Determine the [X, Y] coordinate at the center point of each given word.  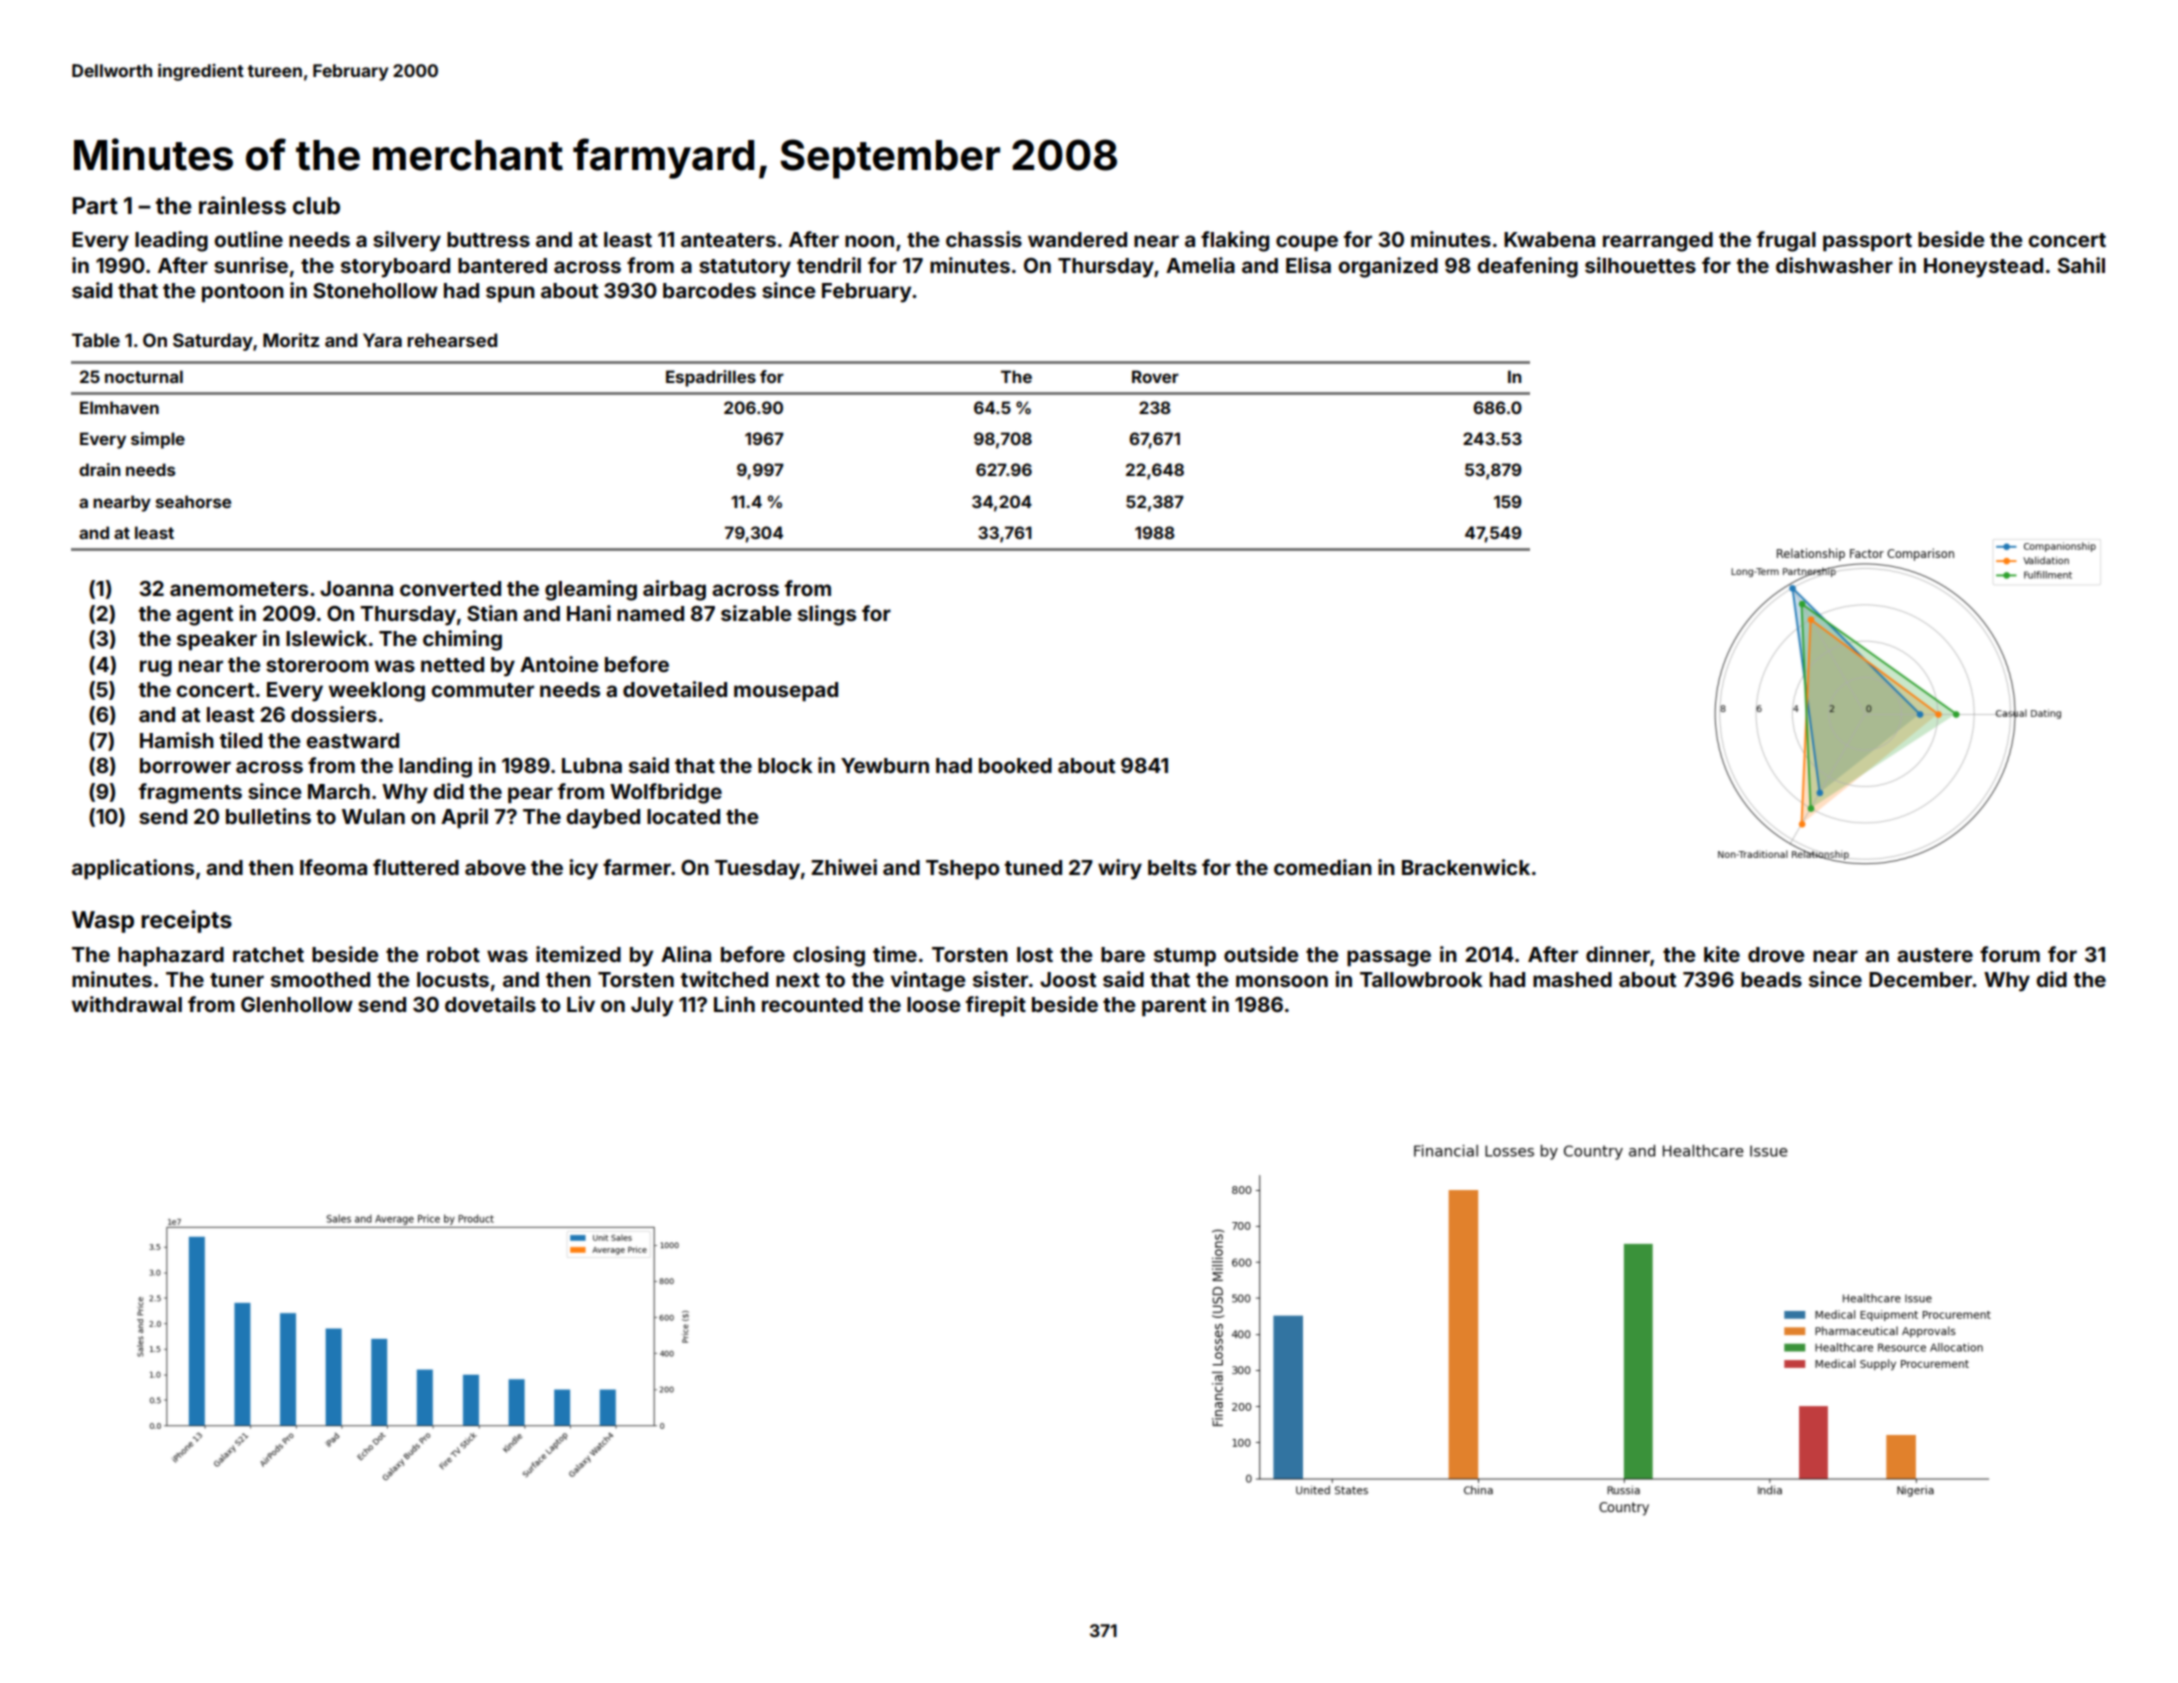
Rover [1155, 376]
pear [530, 795]
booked [1015, 765]
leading [171, 241]
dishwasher [1834, 265]
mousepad [786, 691]
